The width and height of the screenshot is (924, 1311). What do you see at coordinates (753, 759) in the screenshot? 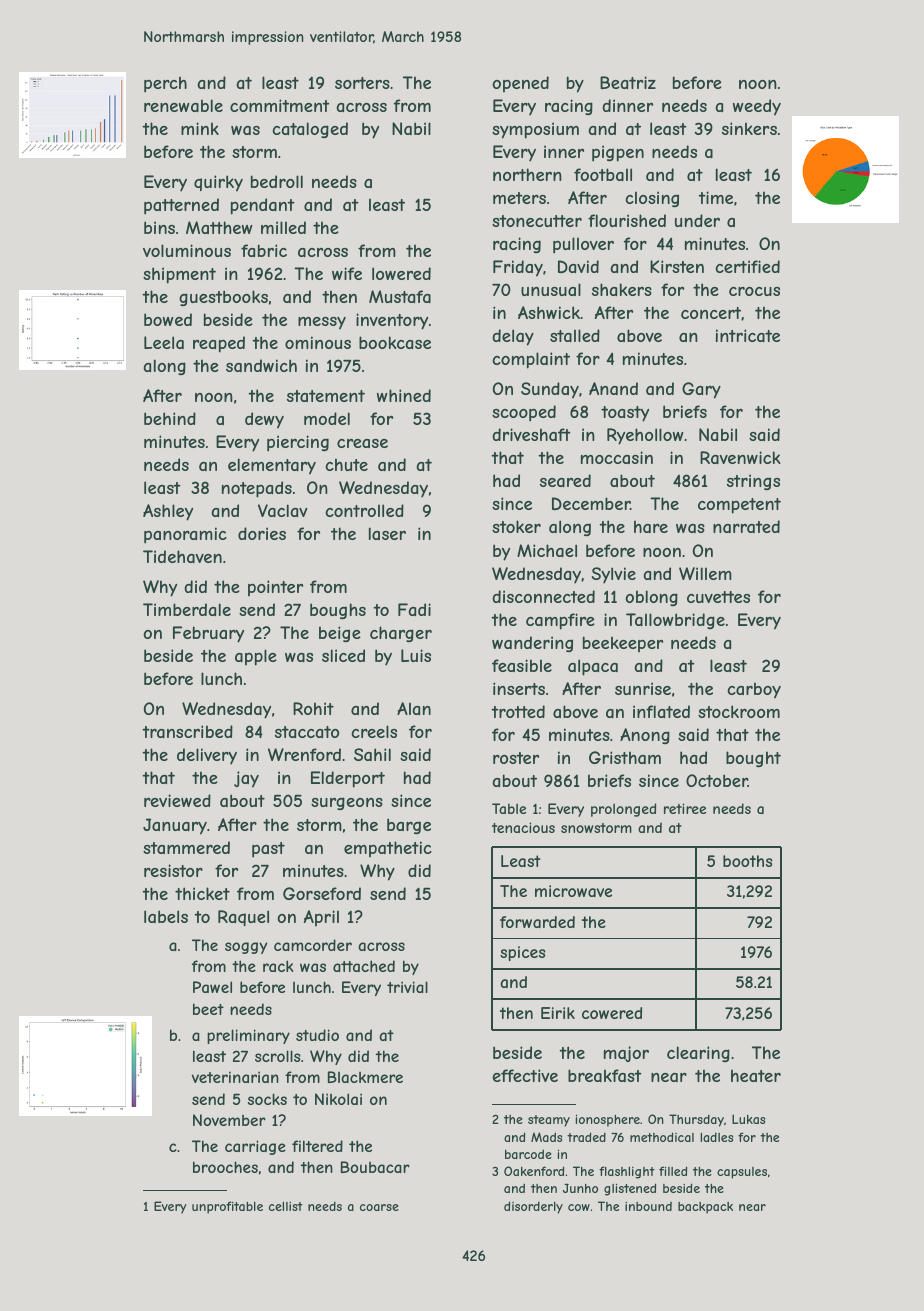
I see `bought` at bounding box center [753, 759].
